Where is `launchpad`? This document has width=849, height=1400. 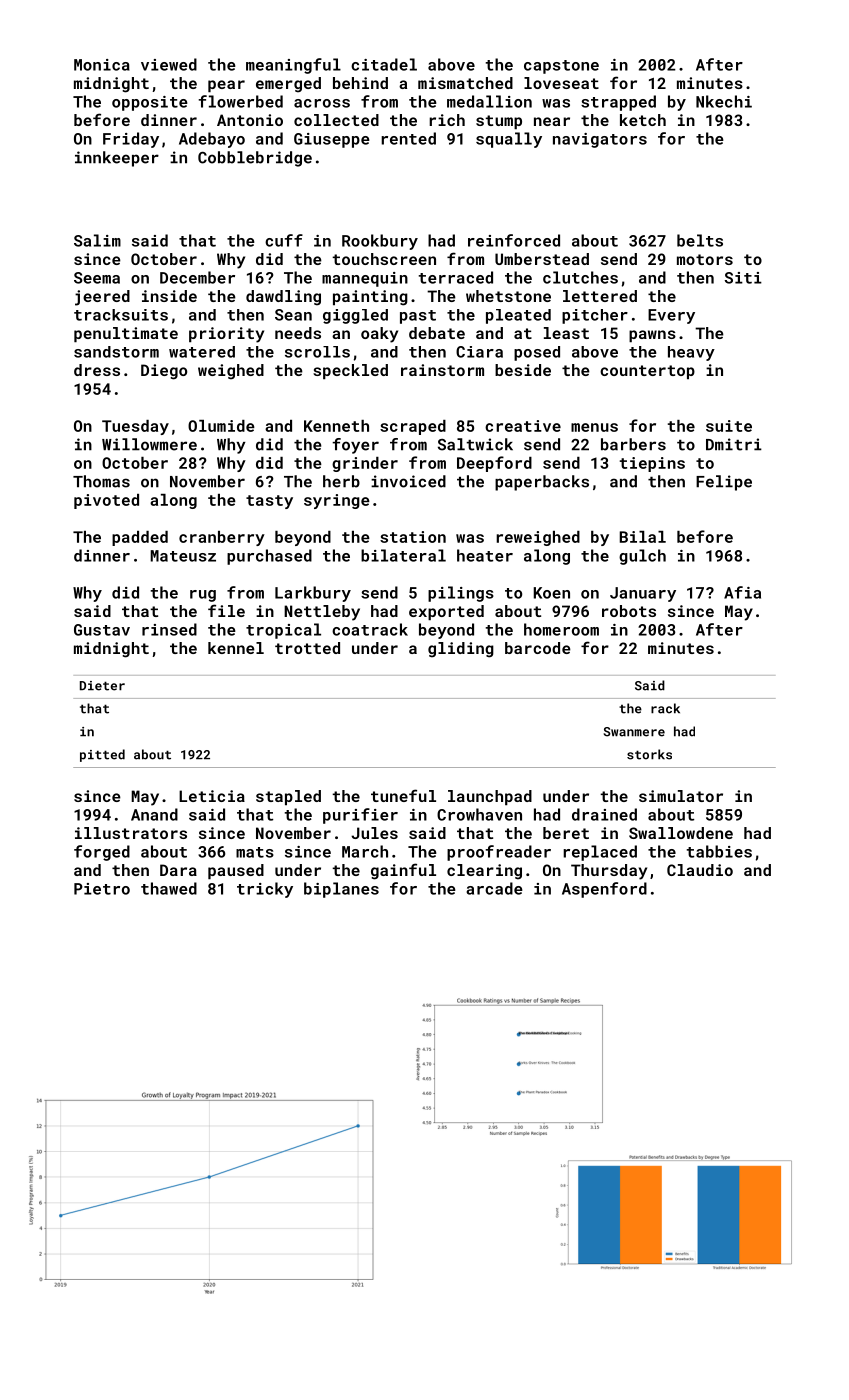 launchpad is located at coordinates (490, 797).
